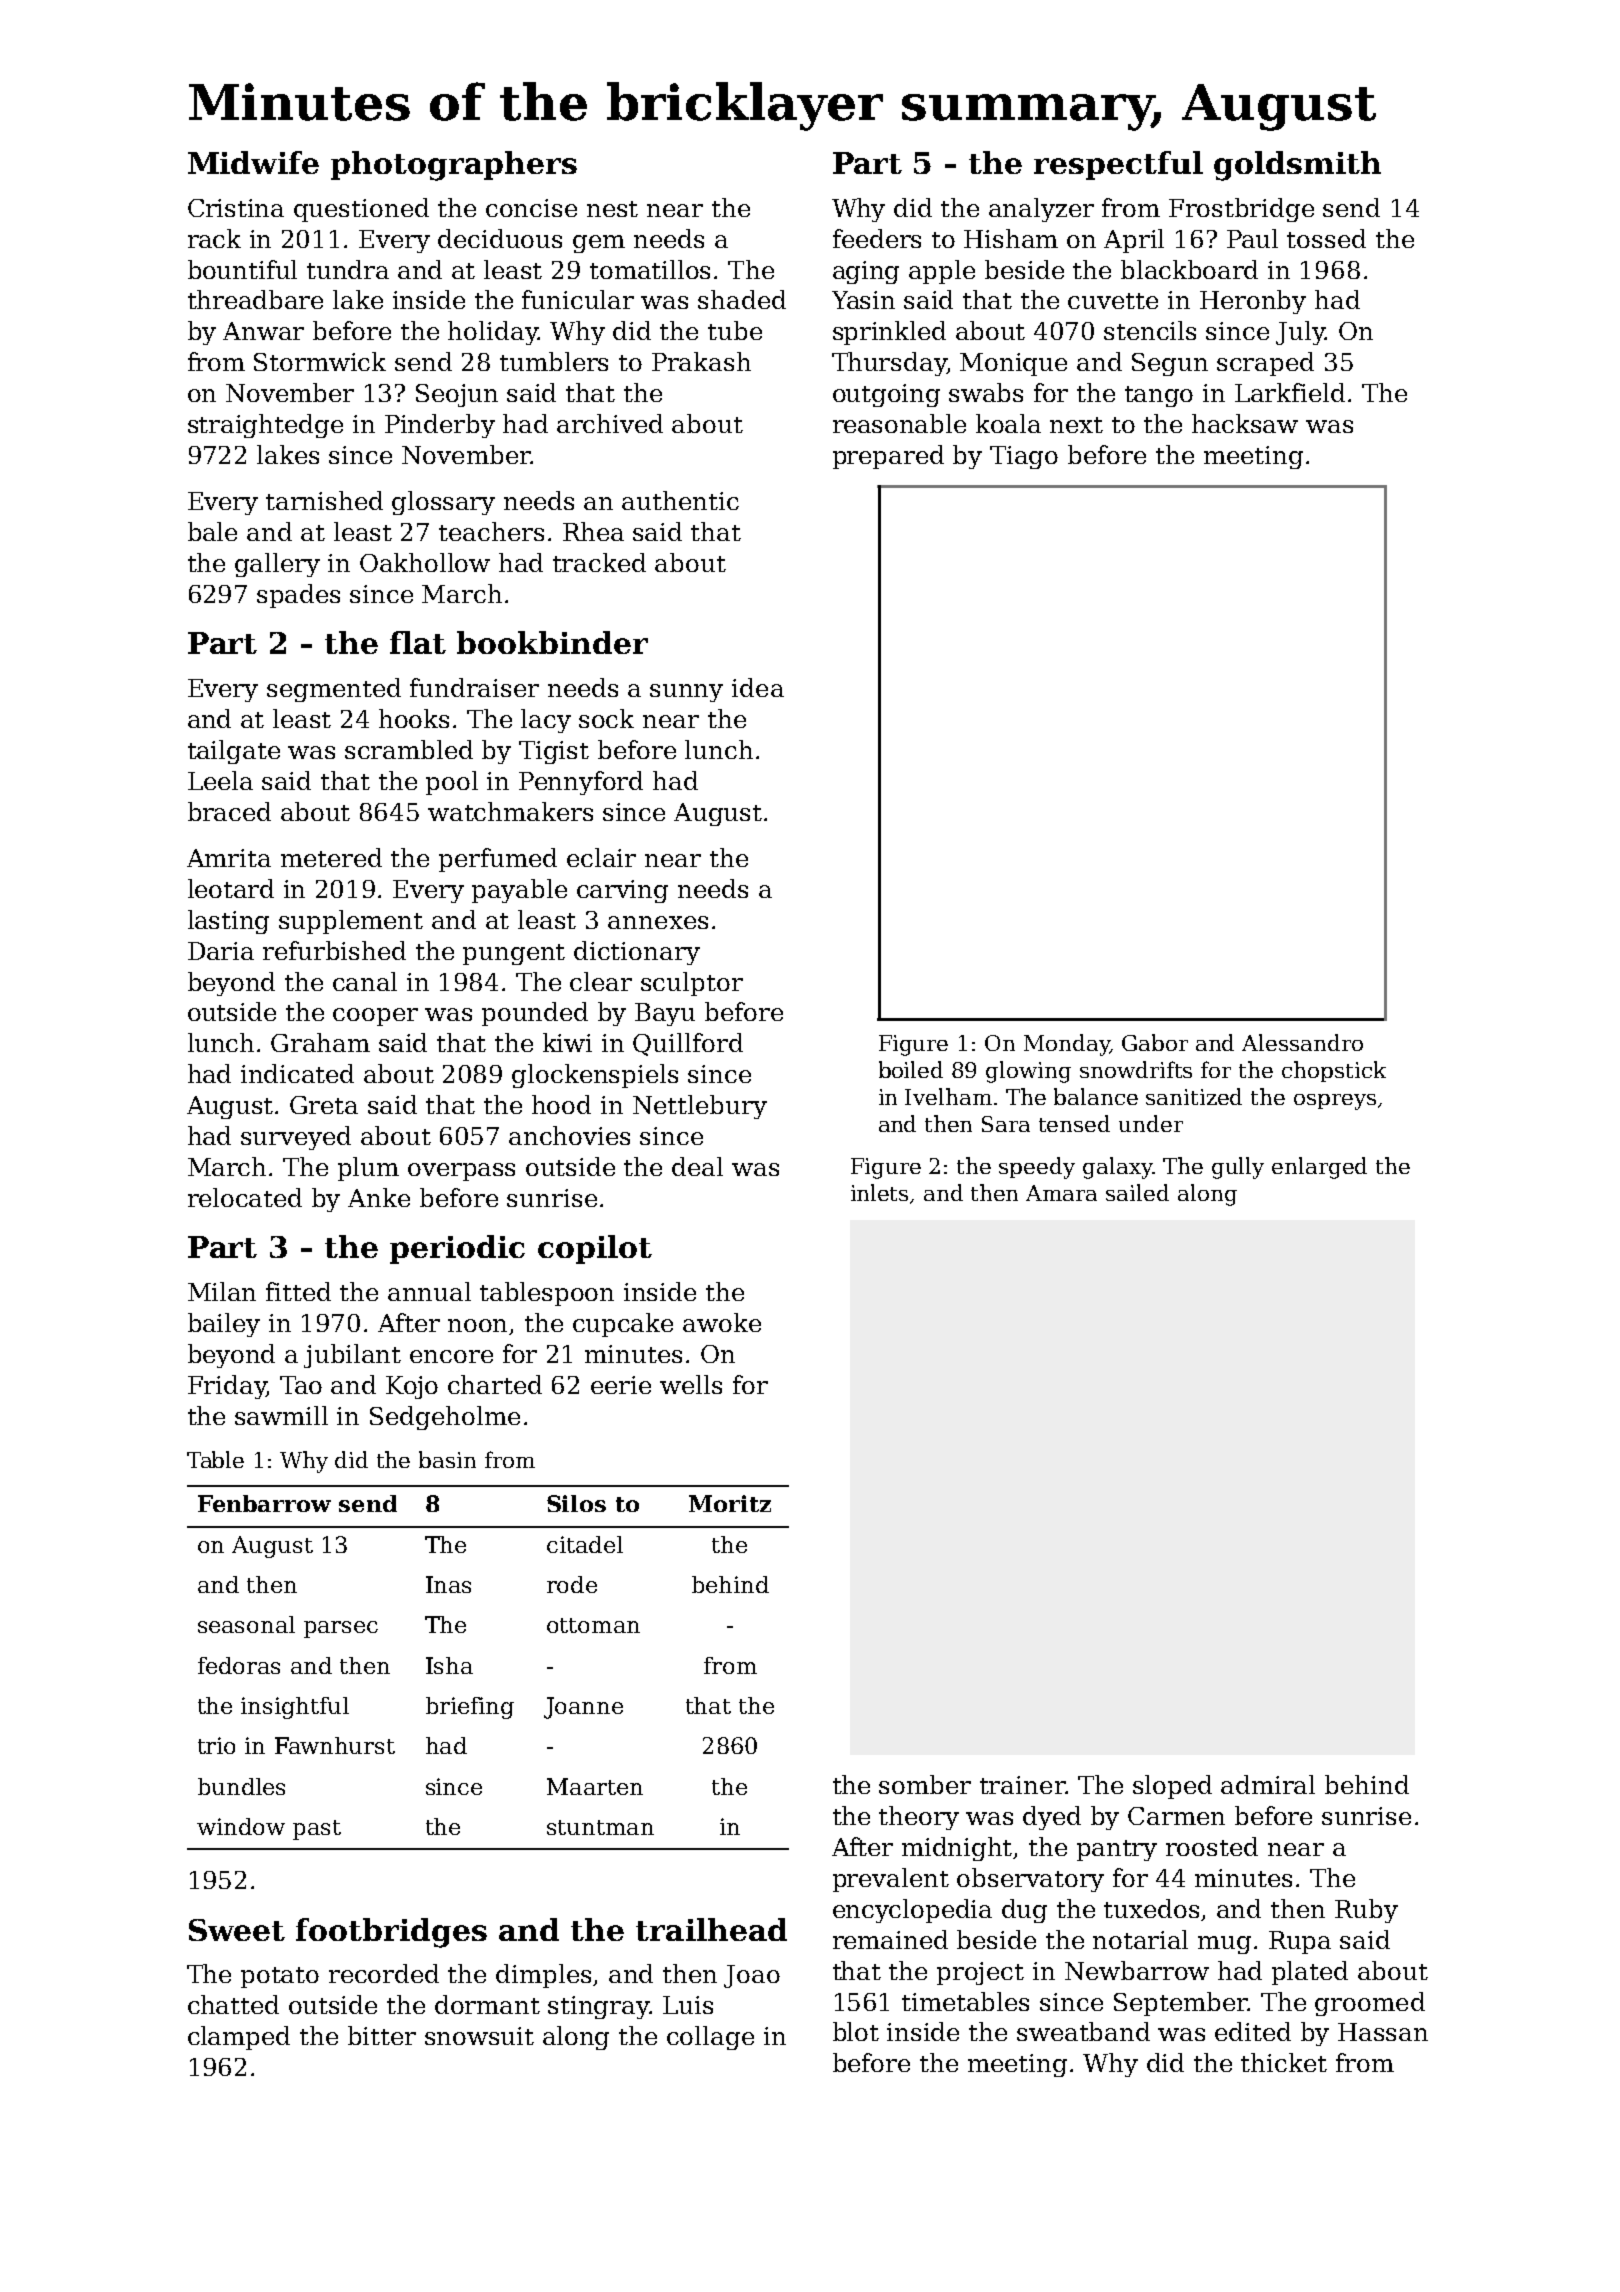  I want to click on next, so click(1076, 425).
